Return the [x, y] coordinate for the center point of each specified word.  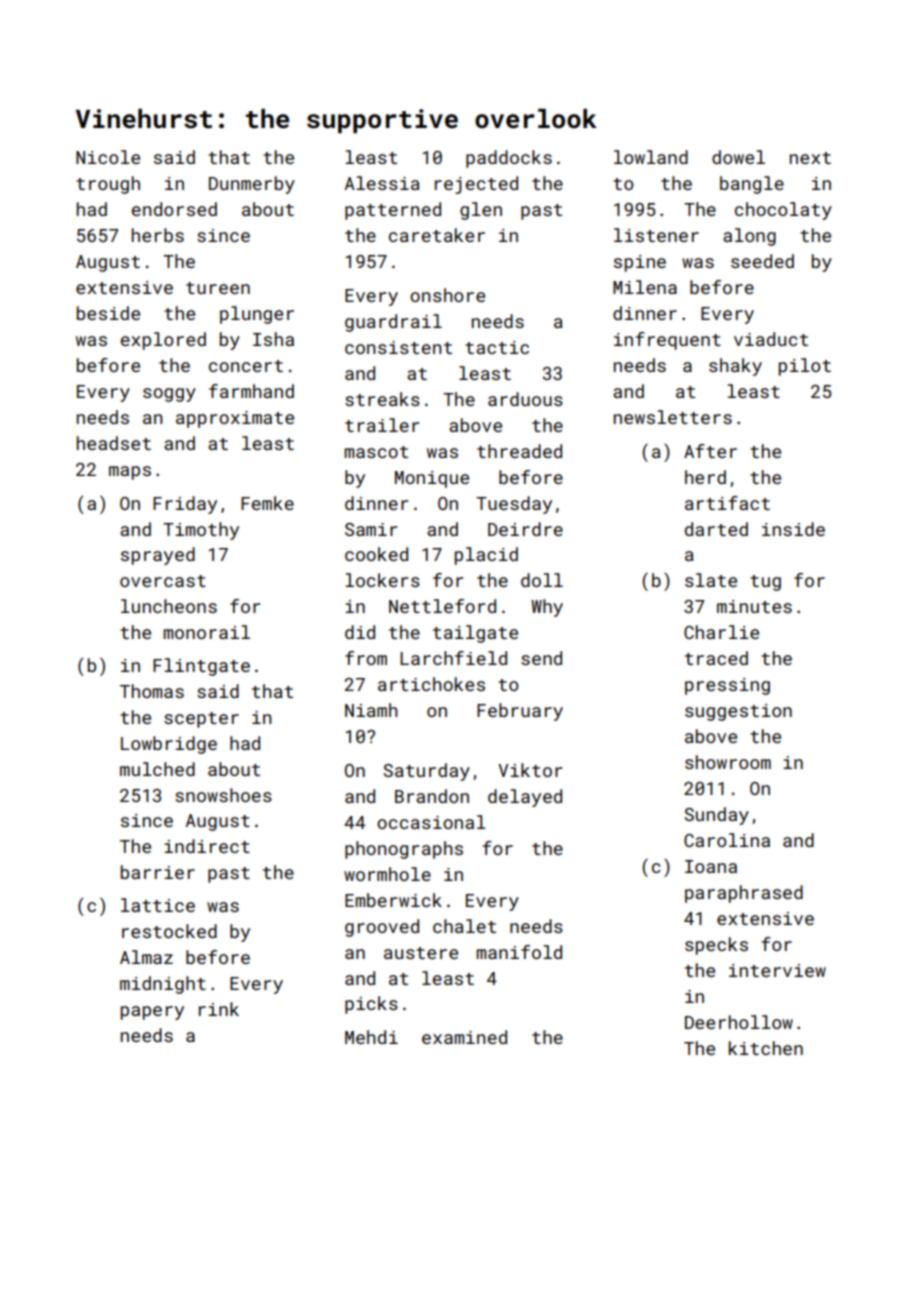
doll [542, 580]
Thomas [152, 691]
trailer [382, 425]
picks [371, 1005]
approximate [235, 419]
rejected [476, 185]
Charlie [721, 632]
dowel [738, 157]
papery [152, 1013]
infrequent [667, 341]
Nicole [108, 157]
